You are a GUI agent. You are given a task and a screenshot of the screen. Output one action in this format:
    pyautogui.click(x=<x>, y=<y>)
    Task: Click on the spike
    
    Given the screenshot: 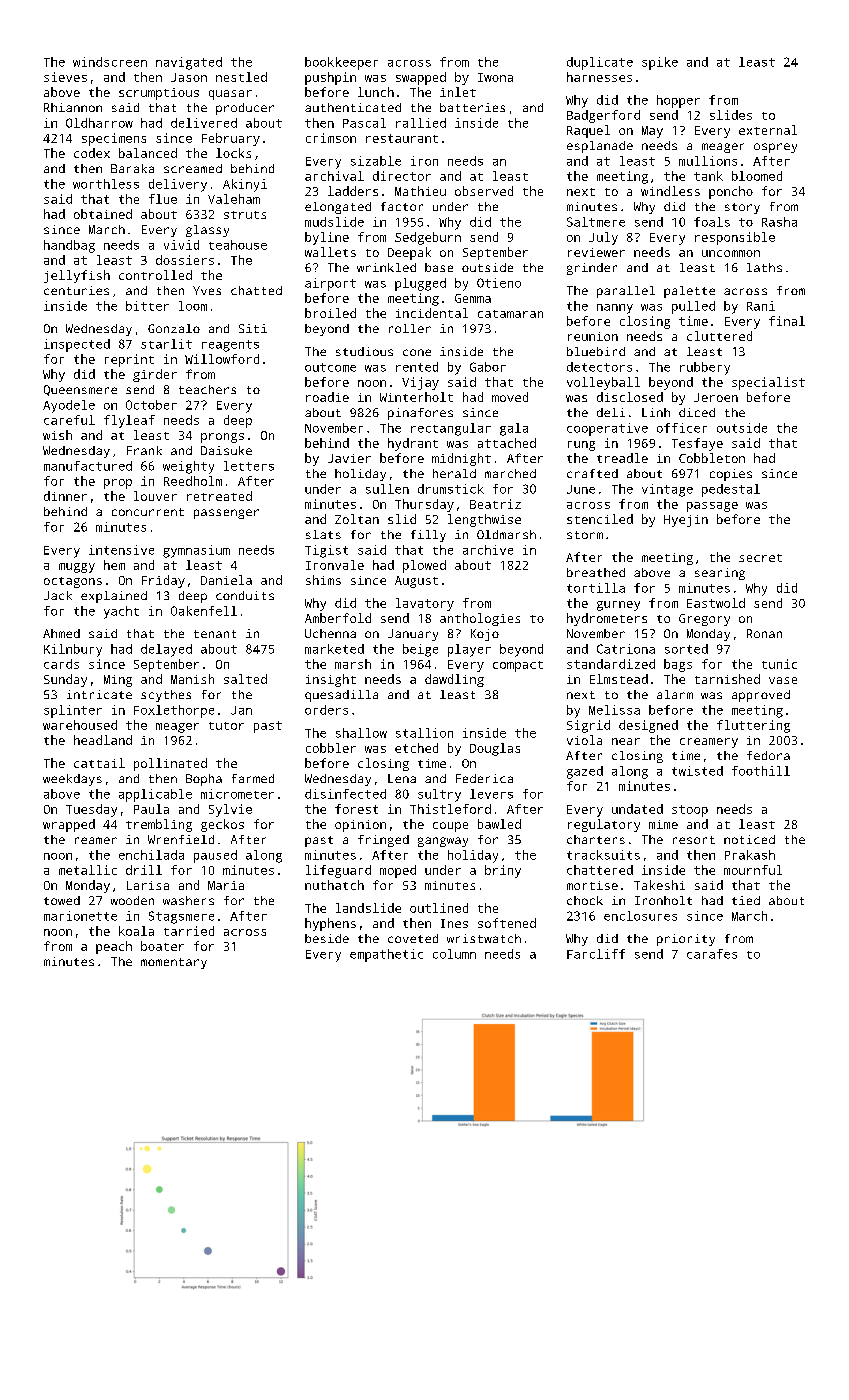 What is the action you would take?
    pyautogui.click(x=660, y=63)
